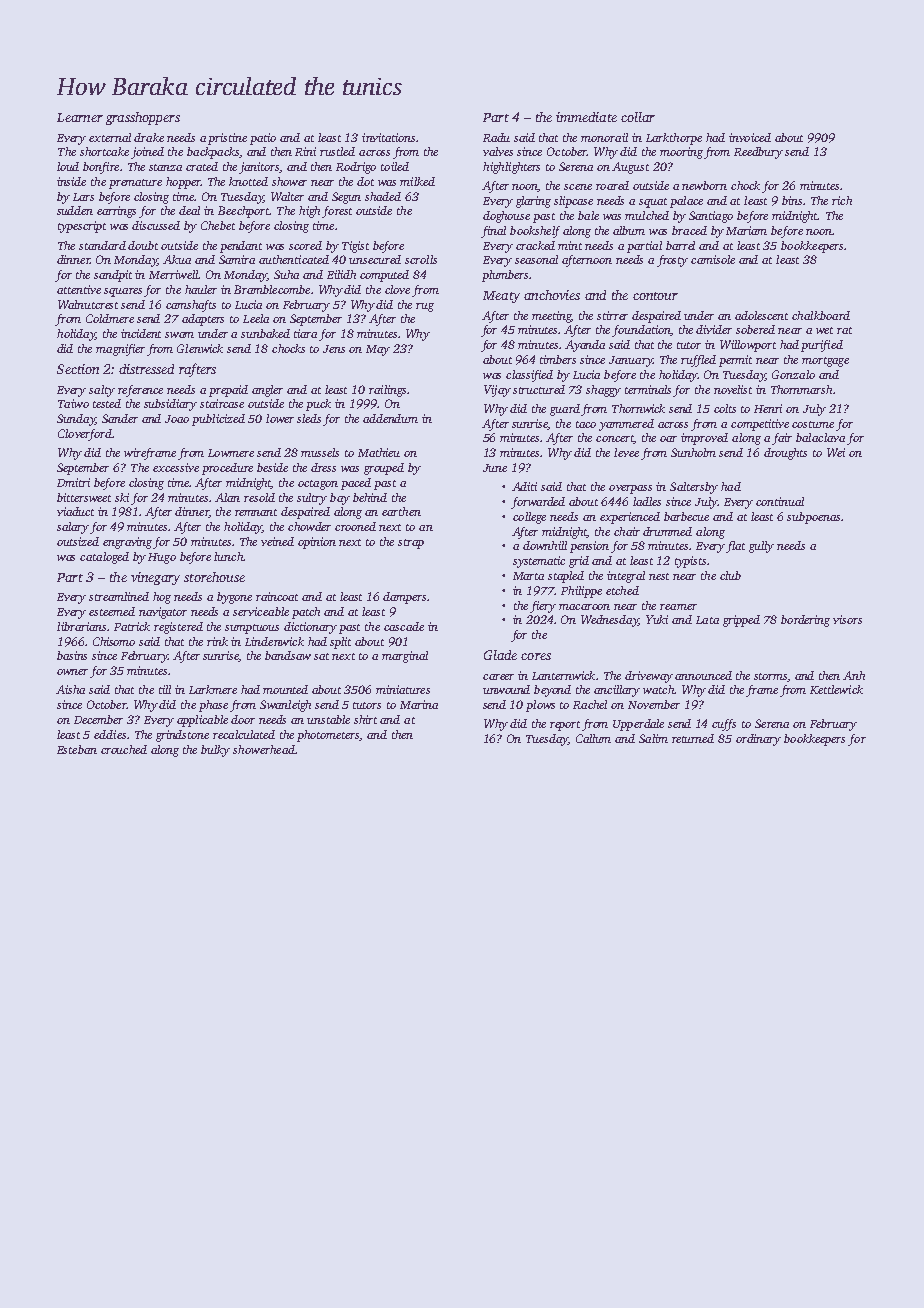  I want to click on Reedbury, so click(758, 153).
